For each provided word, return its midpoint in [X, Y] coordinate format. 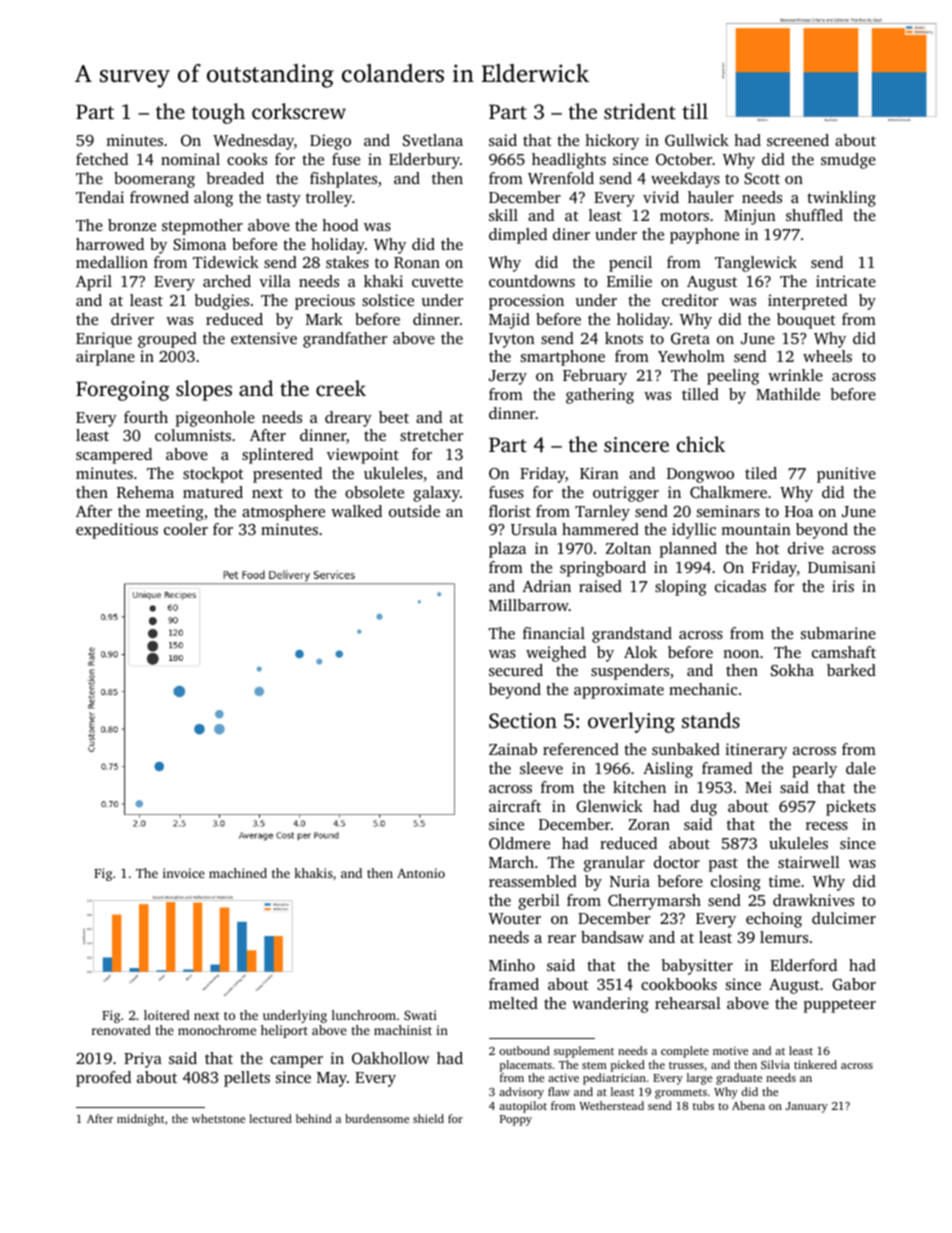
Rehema [145, 492]
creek [341, 388]
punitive [846, 475]
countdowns [532, 281]
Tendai [100, 197]
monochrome [217, 1030]
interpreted [807, 302]
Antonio [421, 873]
